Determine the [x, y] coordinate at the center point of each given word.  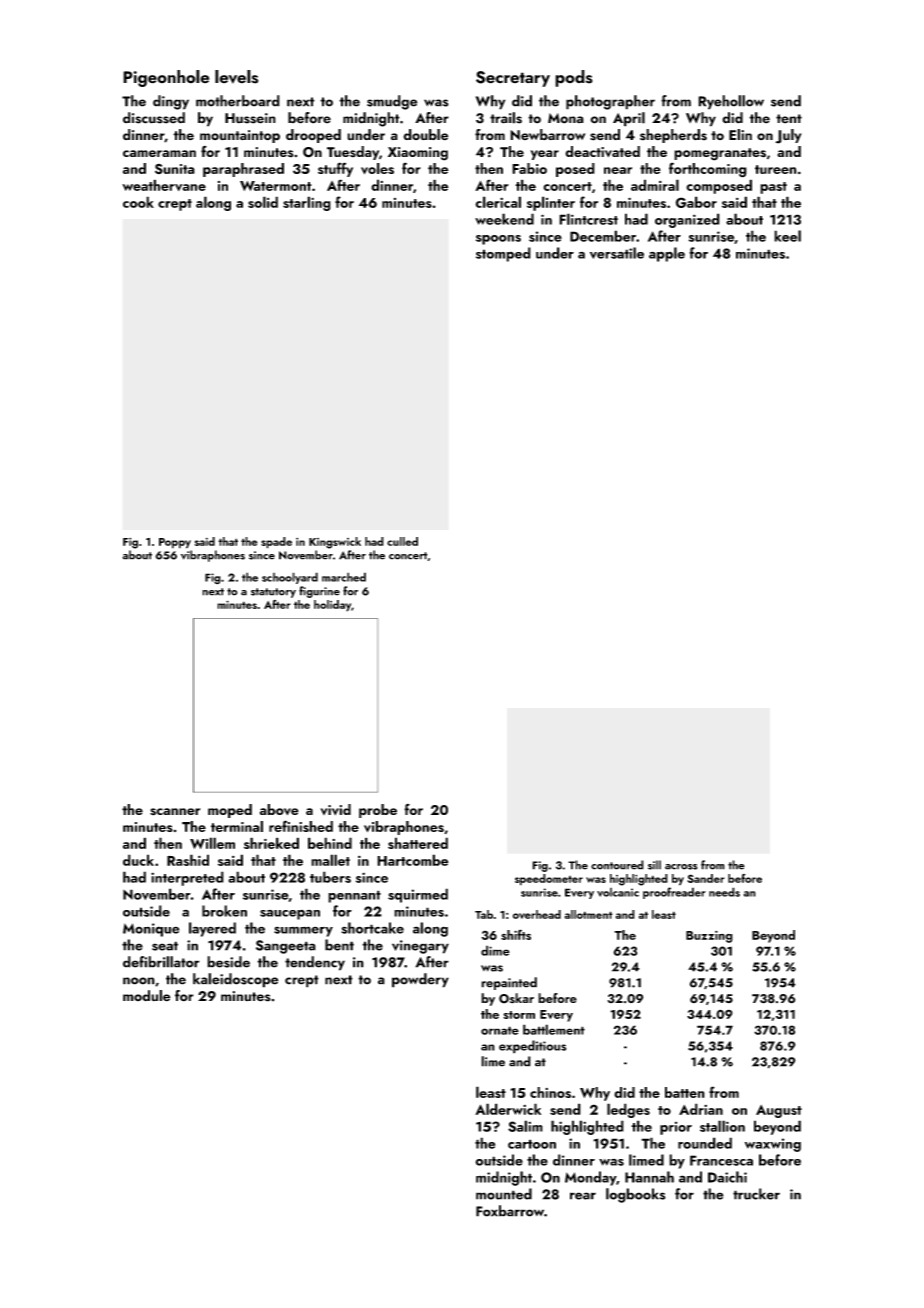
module [147, 996]
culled [402, 541]
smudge [392, 102]
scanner [175, 812]
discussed [154, 118]
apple [667, 254]
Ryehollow [731, 102]
